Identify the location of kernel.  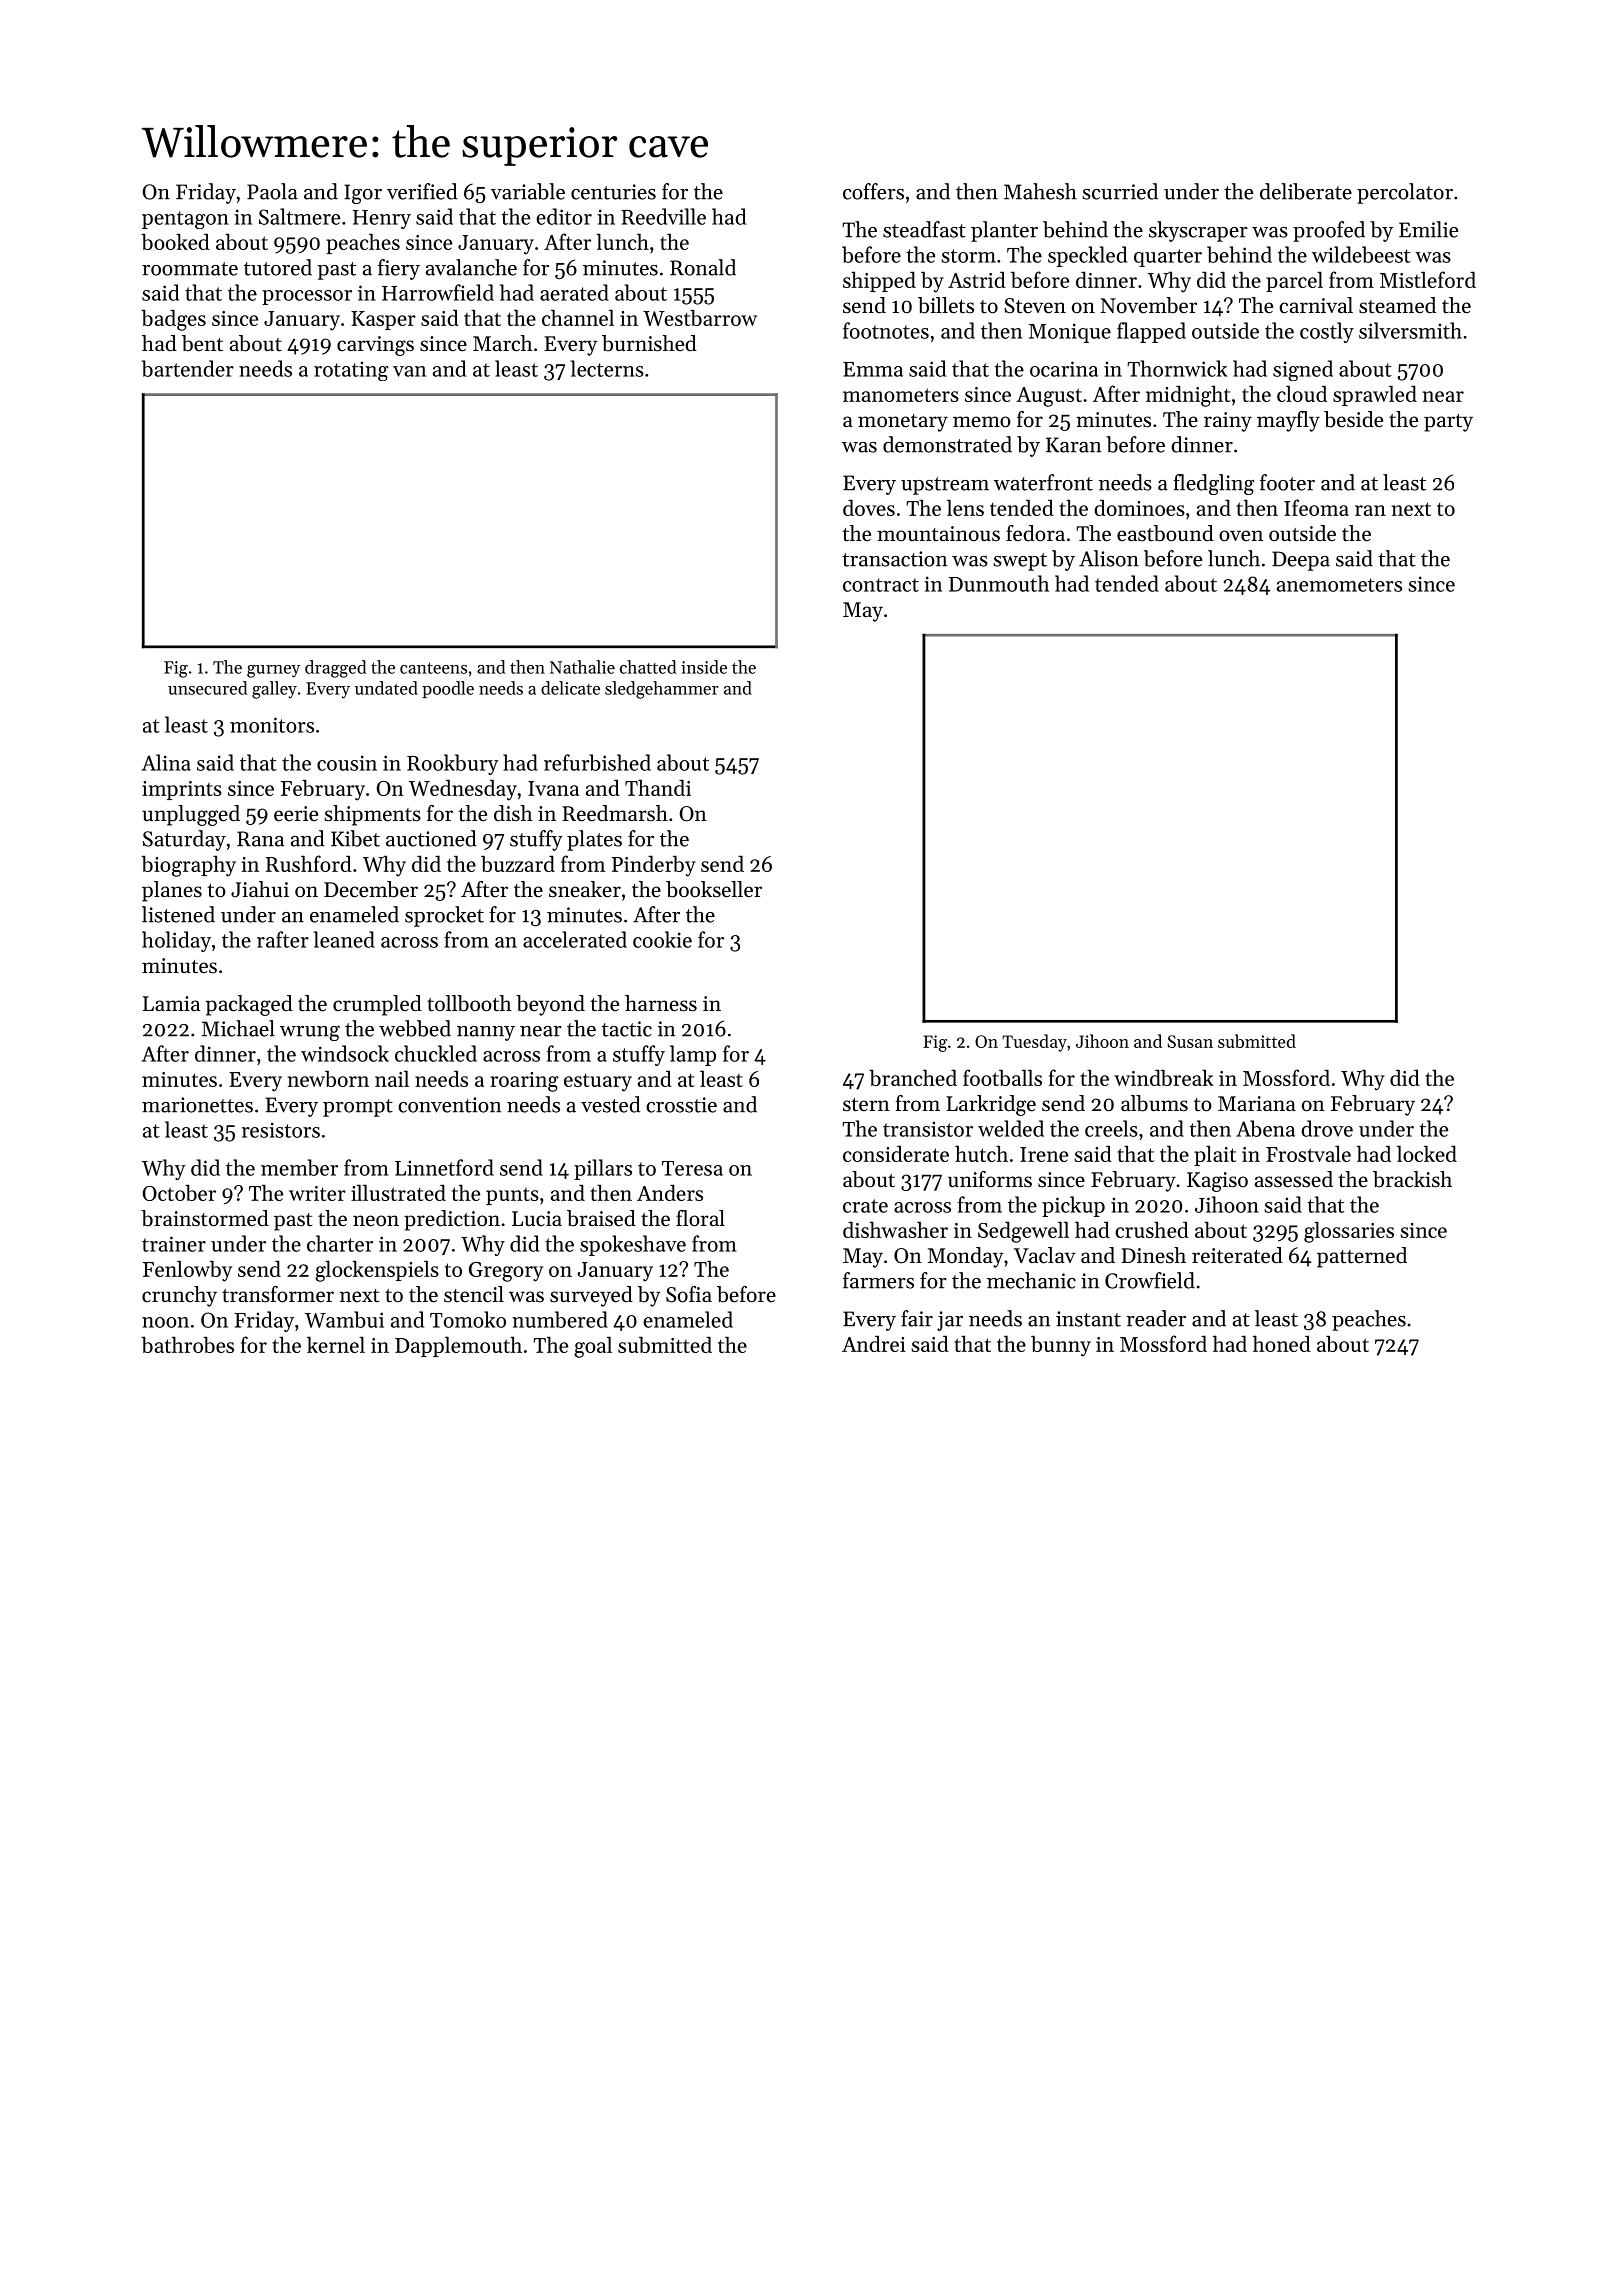
(336, 1344).
